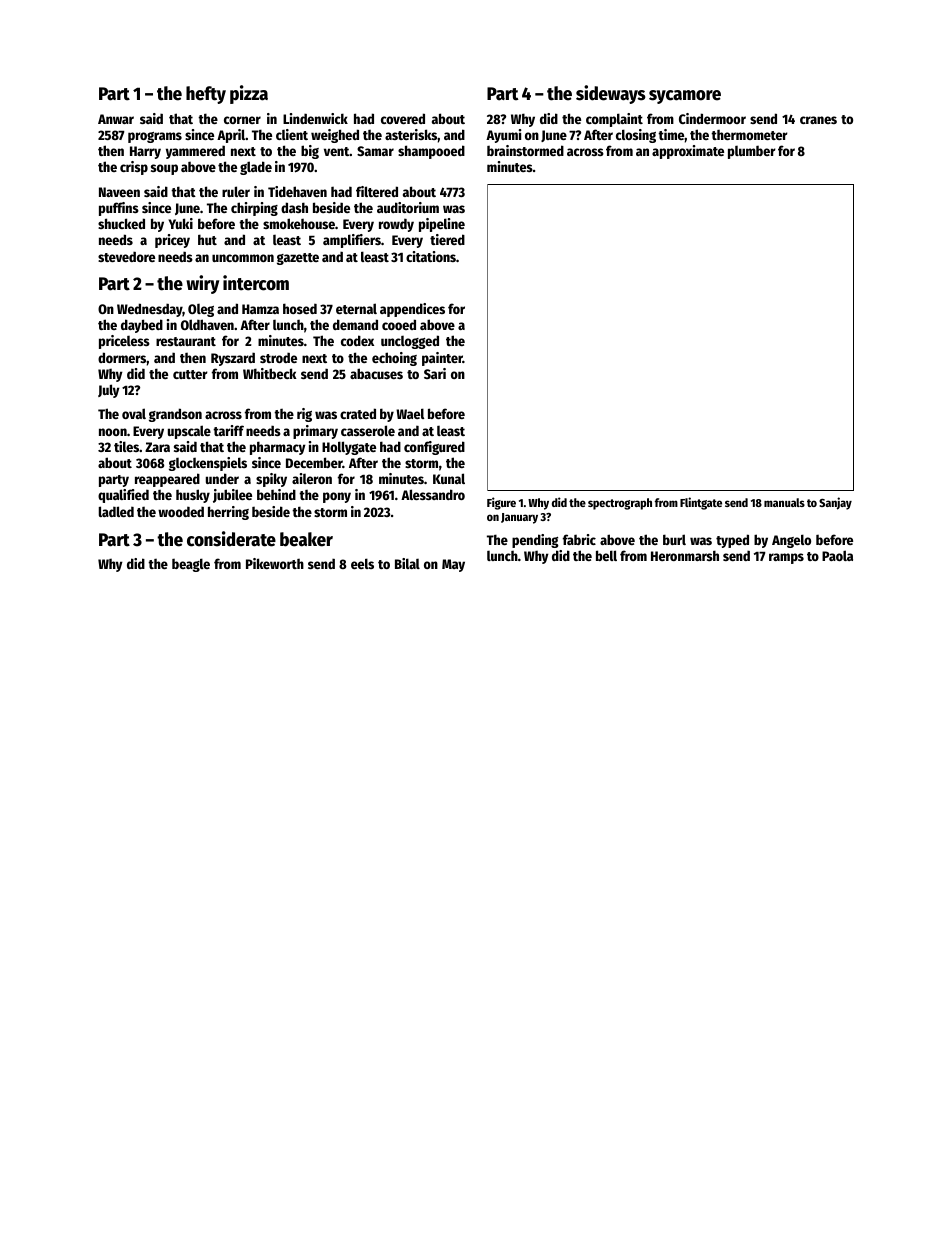 The height and width of the document is (1233, 952). What do you see at coordinates (752, 152) in the document?
I see `plumber` at bounding box center [752, 152].
